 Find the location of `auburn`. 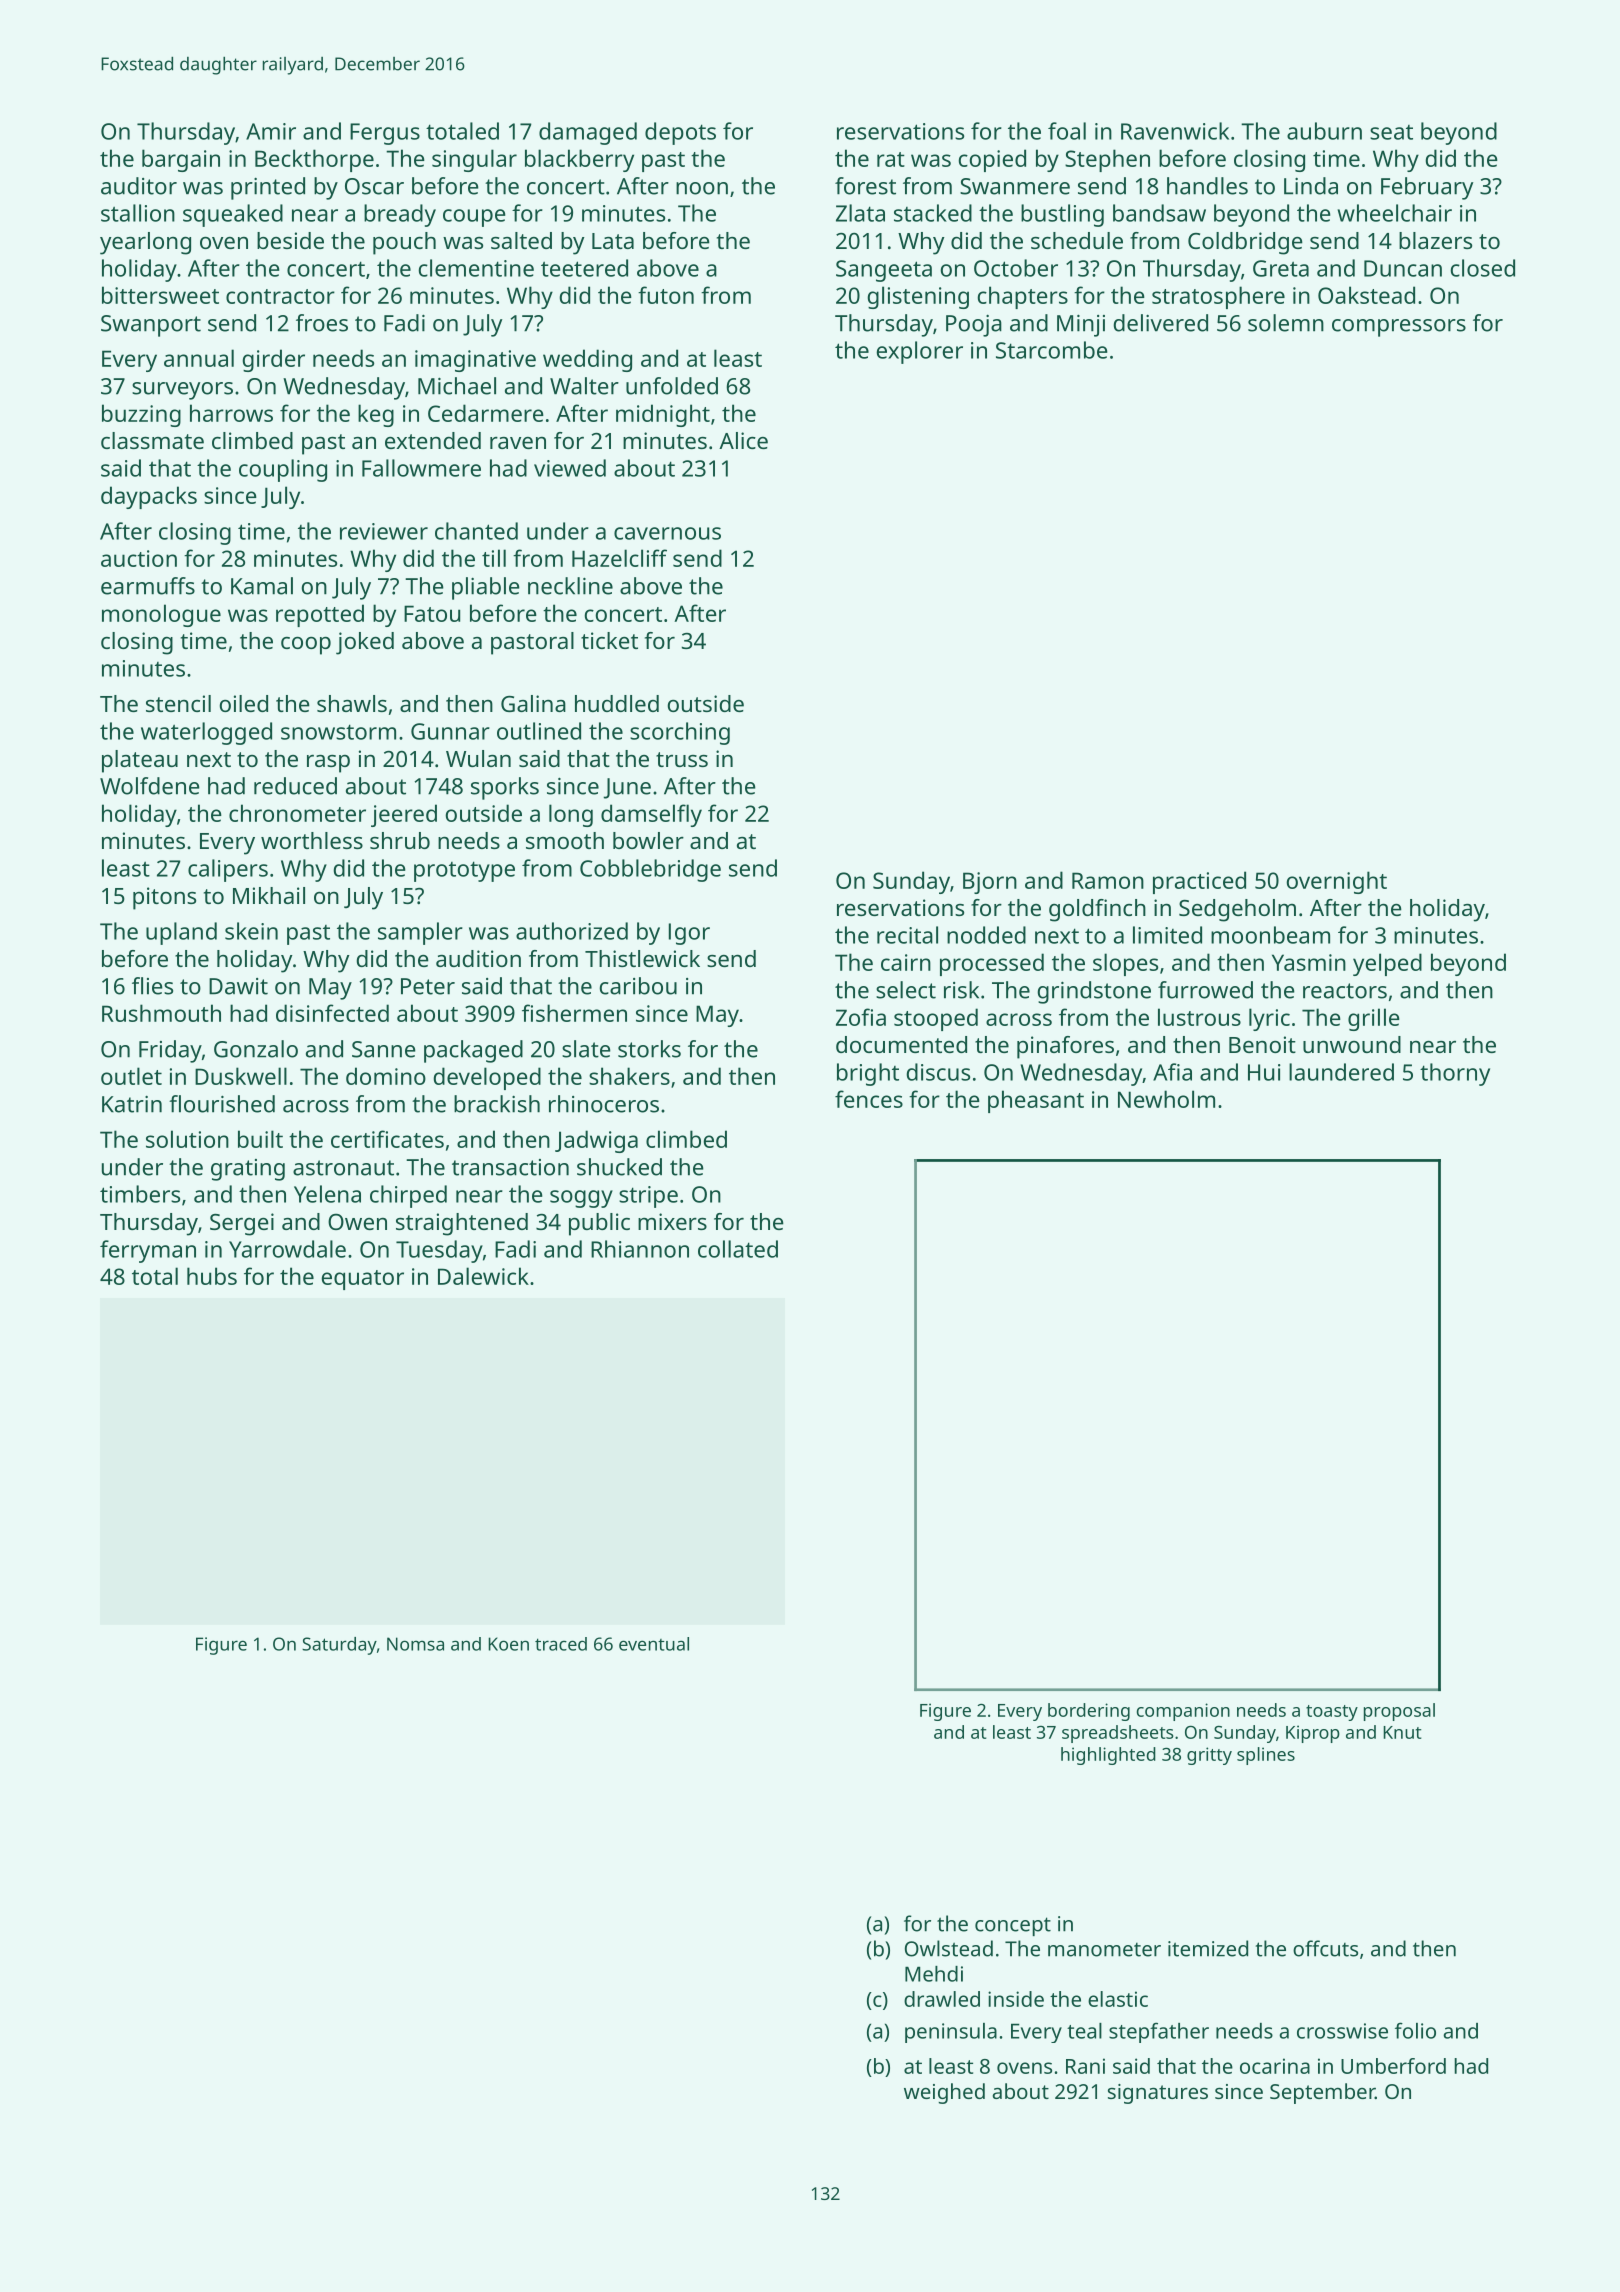

auburn is located at coordinates (1324, 131).
